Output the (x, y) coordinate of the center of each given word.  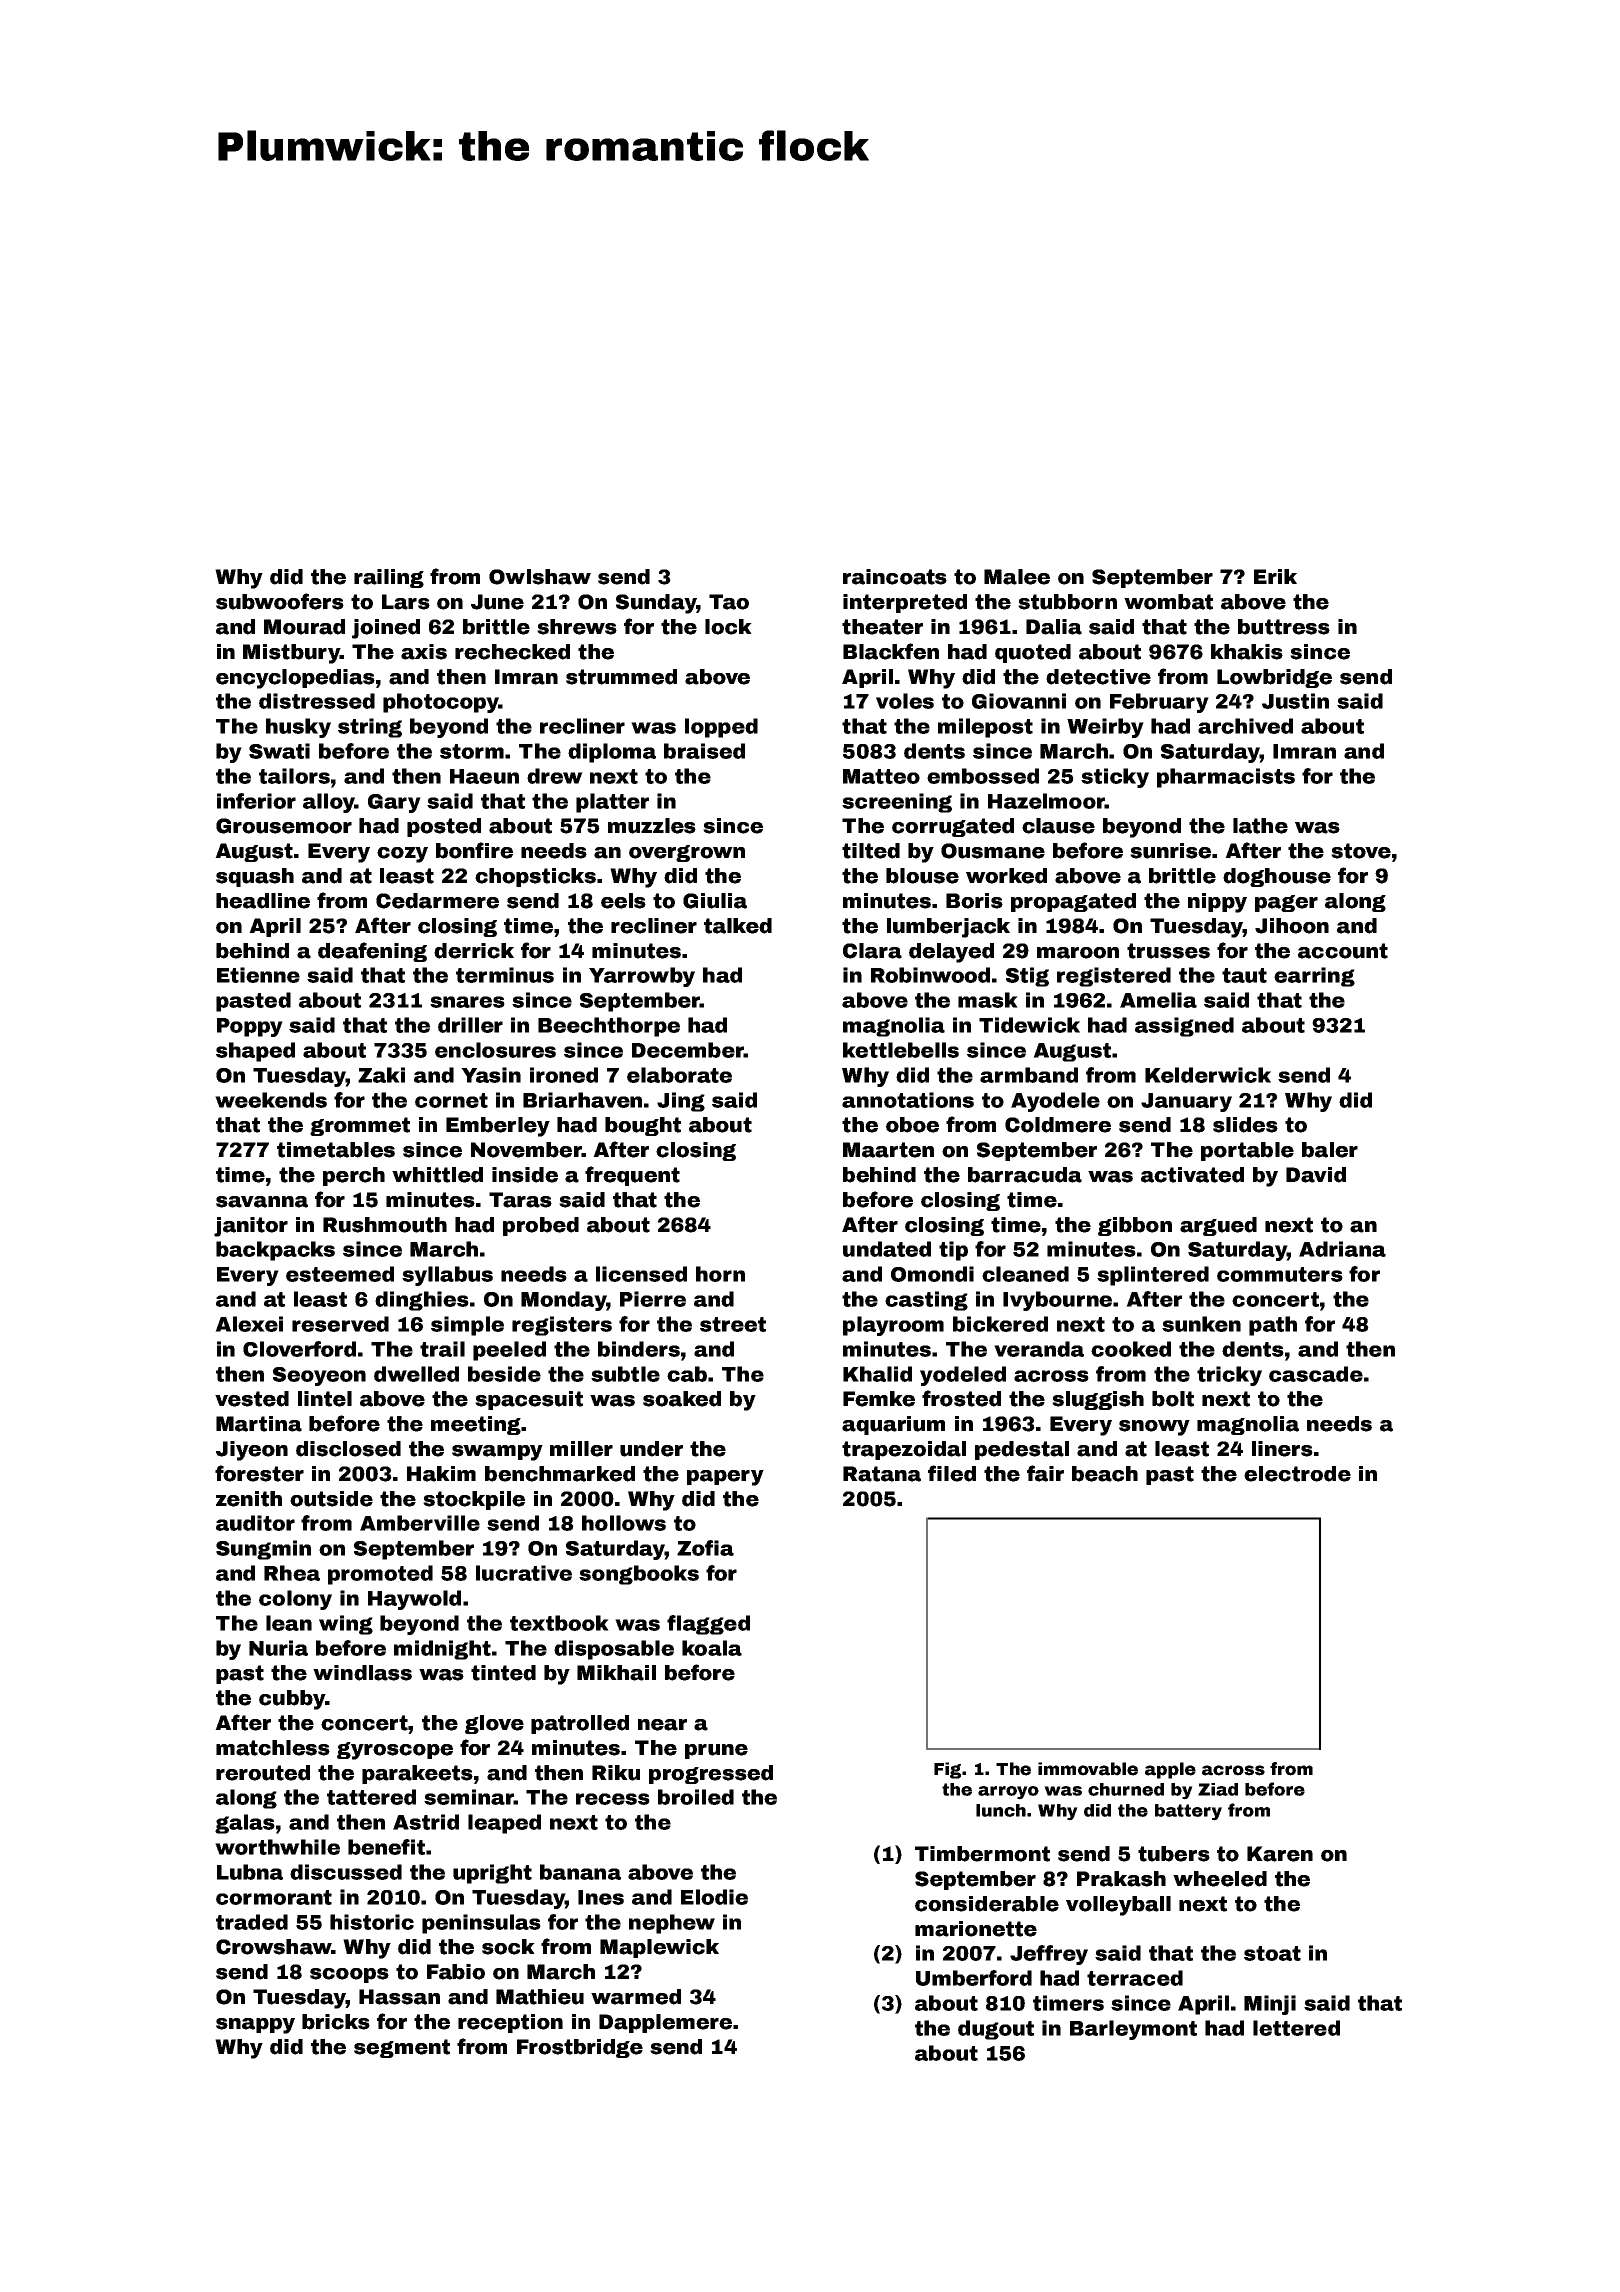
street (733, 1324)
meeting (476, 1425)
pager (1286, 903)
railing (389, 578)
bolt (1173, 1399)
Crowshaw (274, 1947)
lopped (721, 728)
